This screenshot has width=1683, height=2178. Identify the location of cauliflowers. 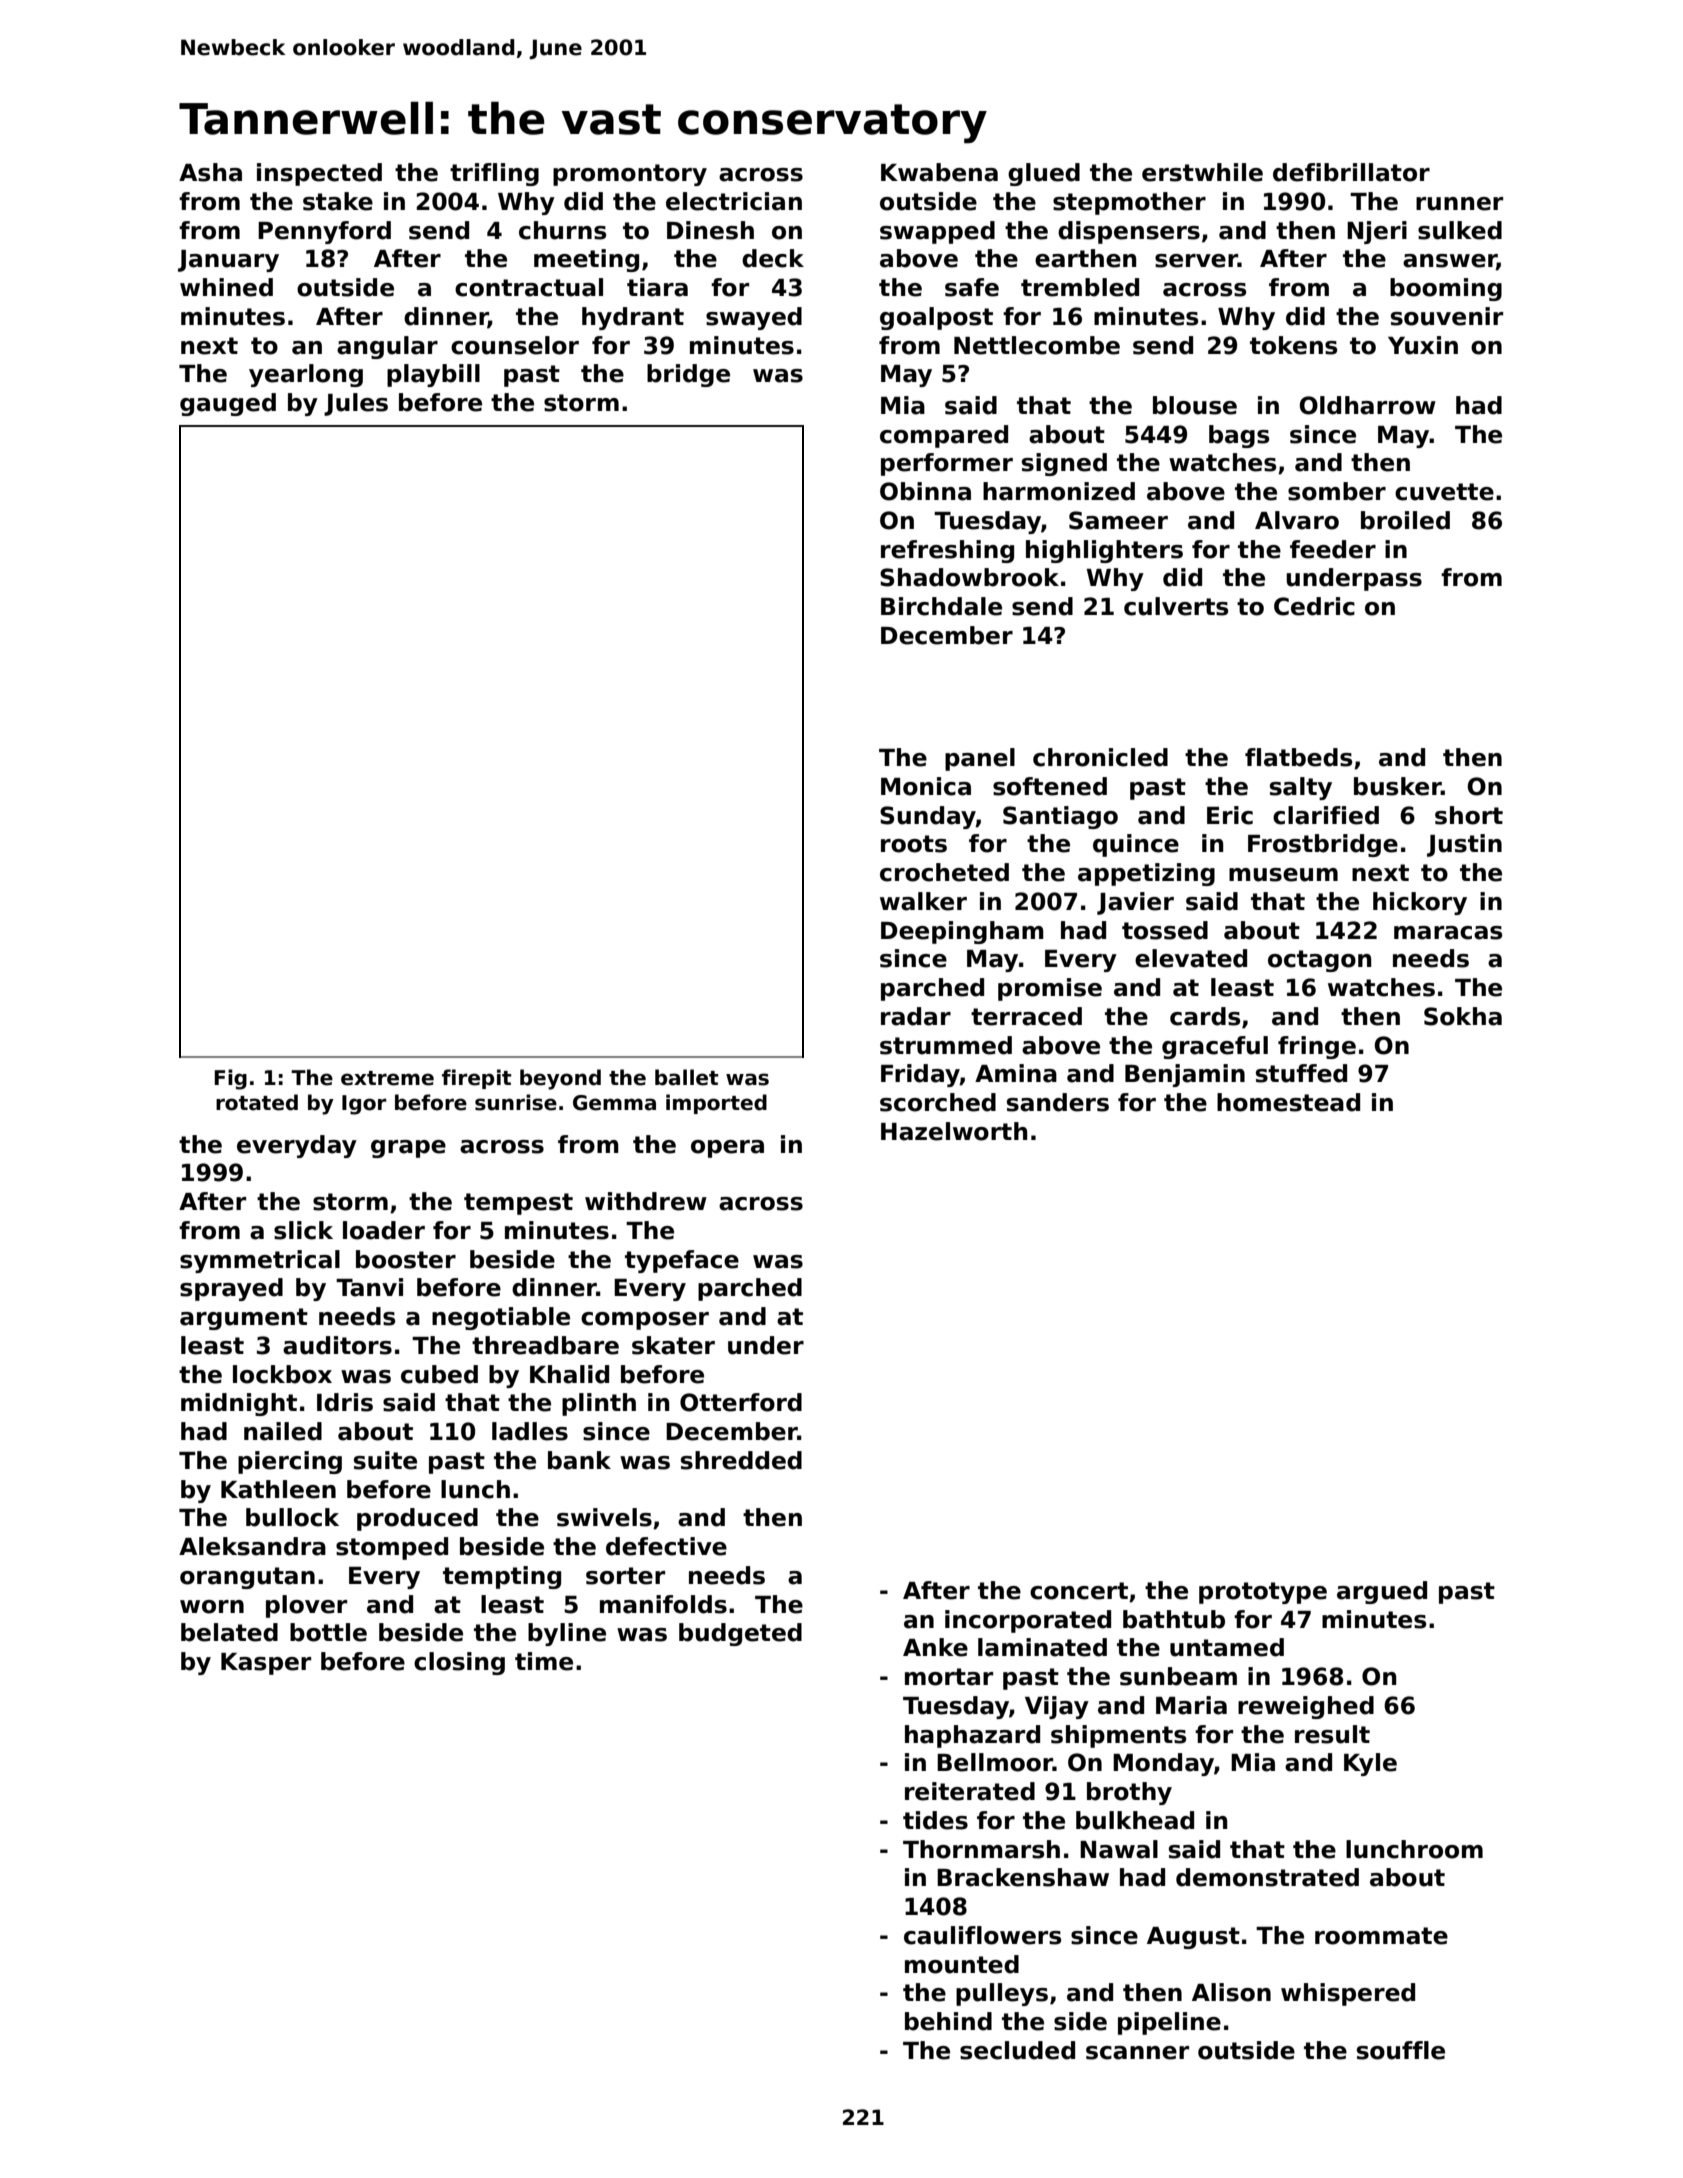
(982, 1935).
